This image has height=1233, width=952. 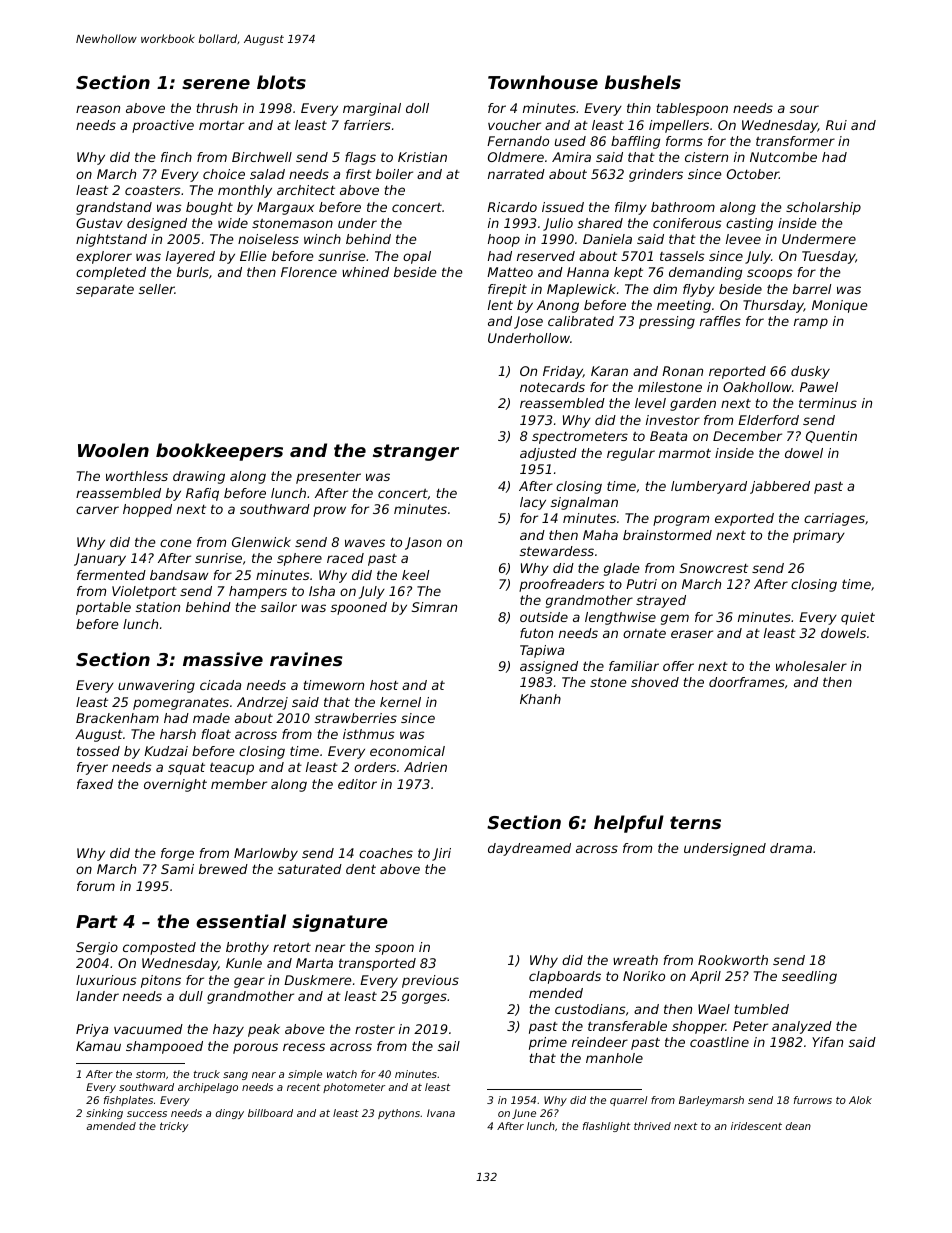 What do you see at coordinates (518, 141) in the image?
I see `Fernando` at bounding box center [518, 141].
